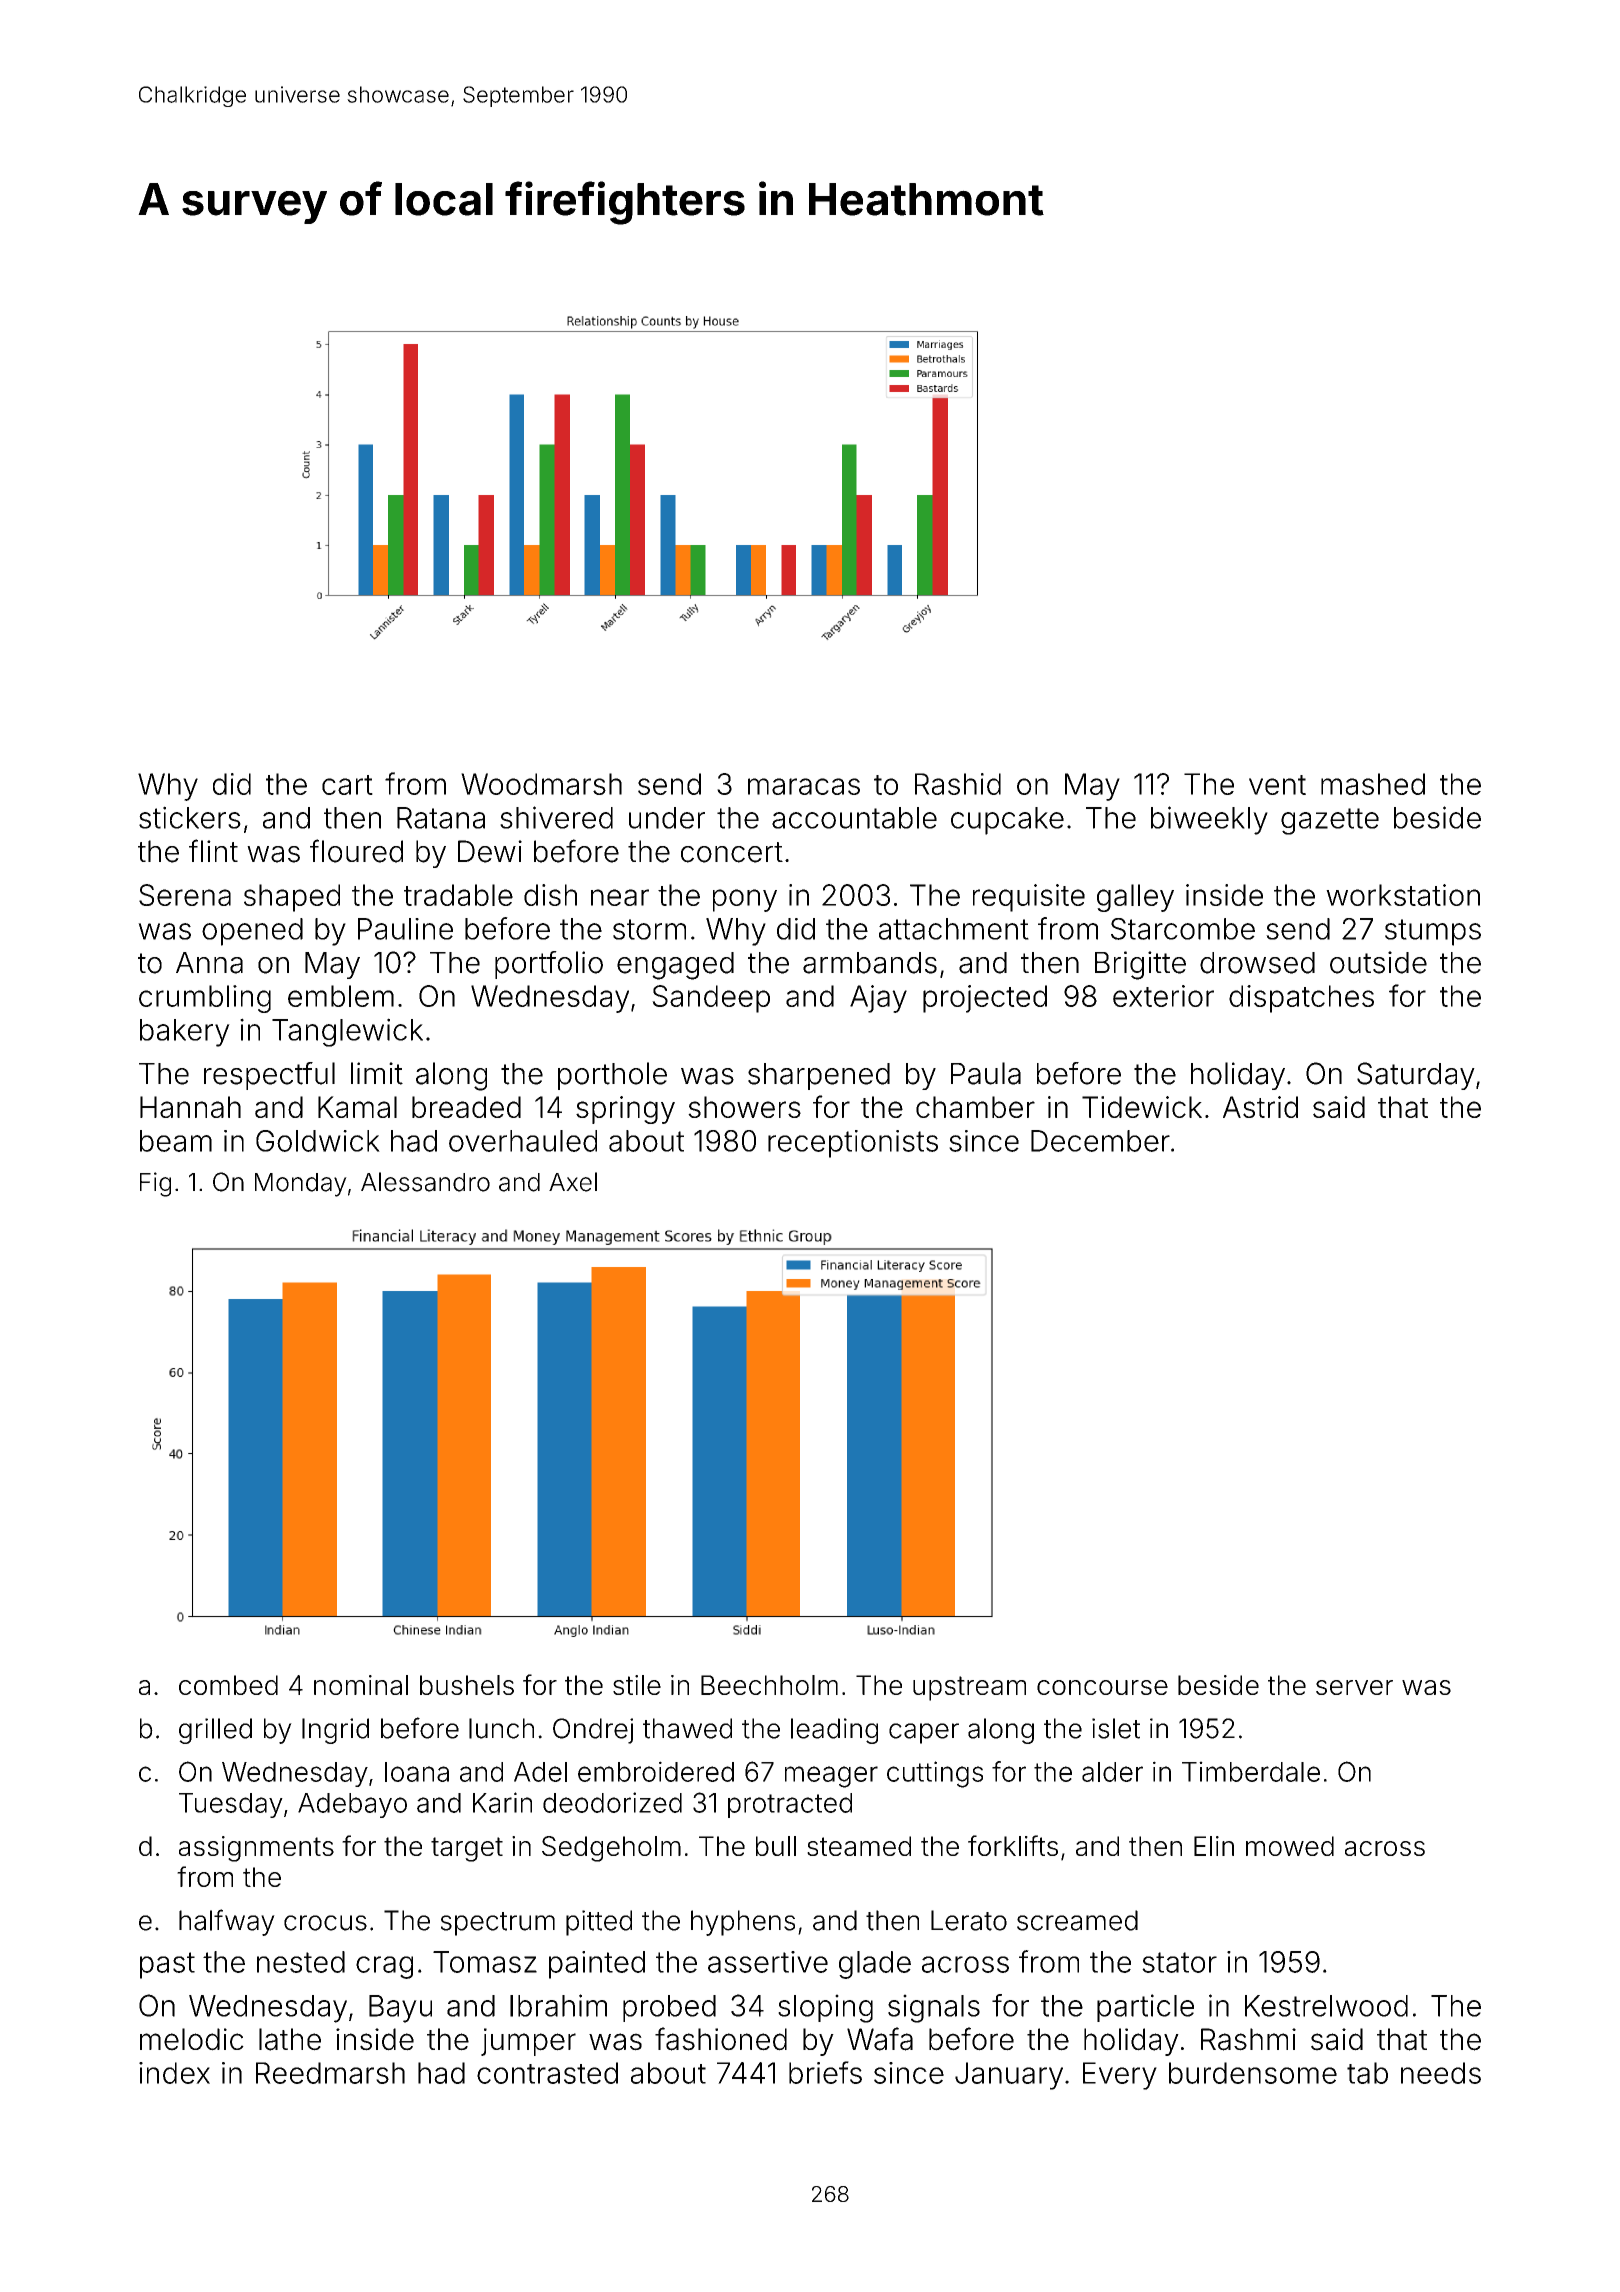 Image resolution: width=1620 pixels, height=2292 pixels. Describe the element at coordinates (228, 1685) in the document. I see `combed` at that location.
